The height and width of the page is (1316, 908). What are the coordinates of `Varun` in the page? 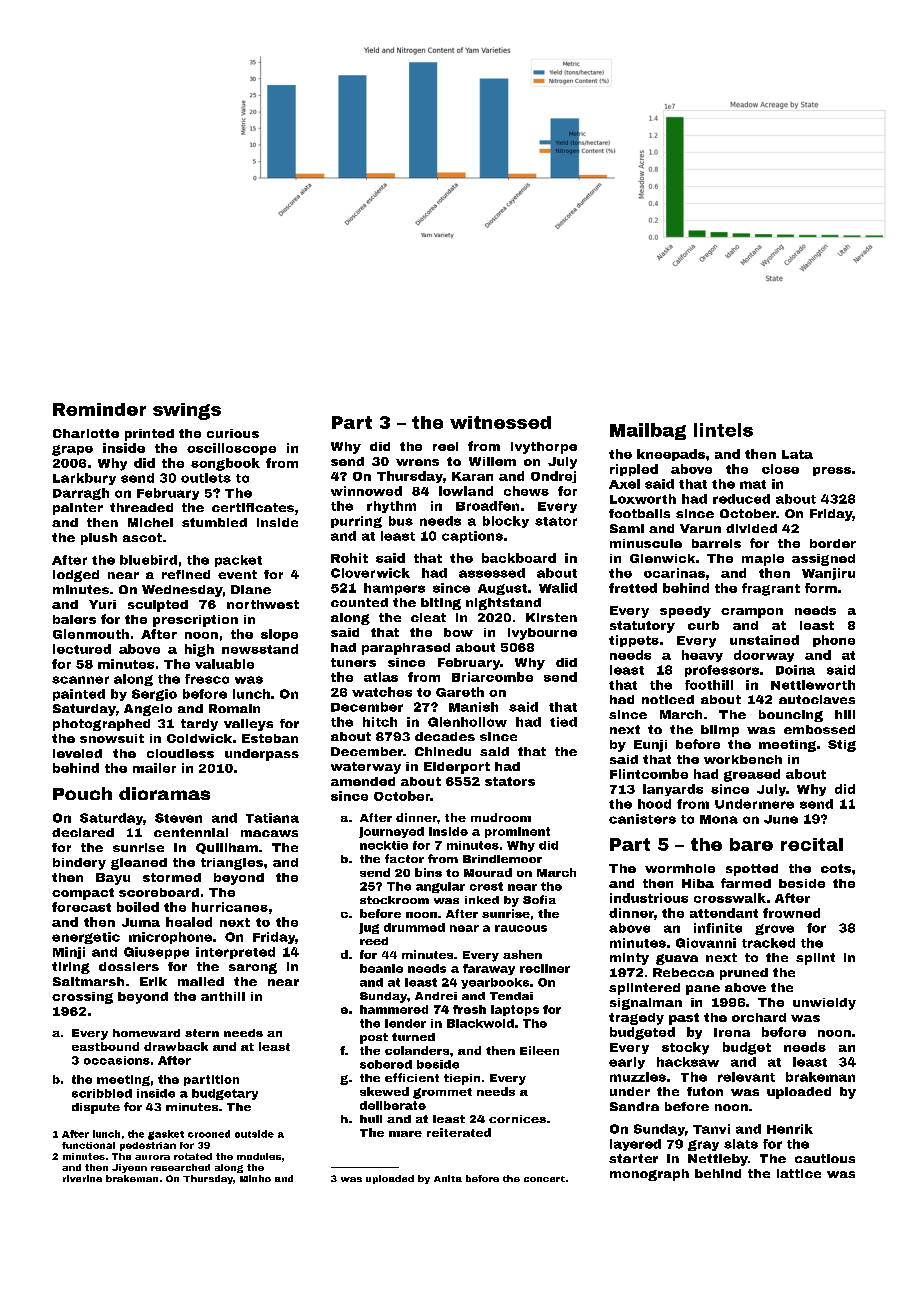 It's located at (700, 528).
